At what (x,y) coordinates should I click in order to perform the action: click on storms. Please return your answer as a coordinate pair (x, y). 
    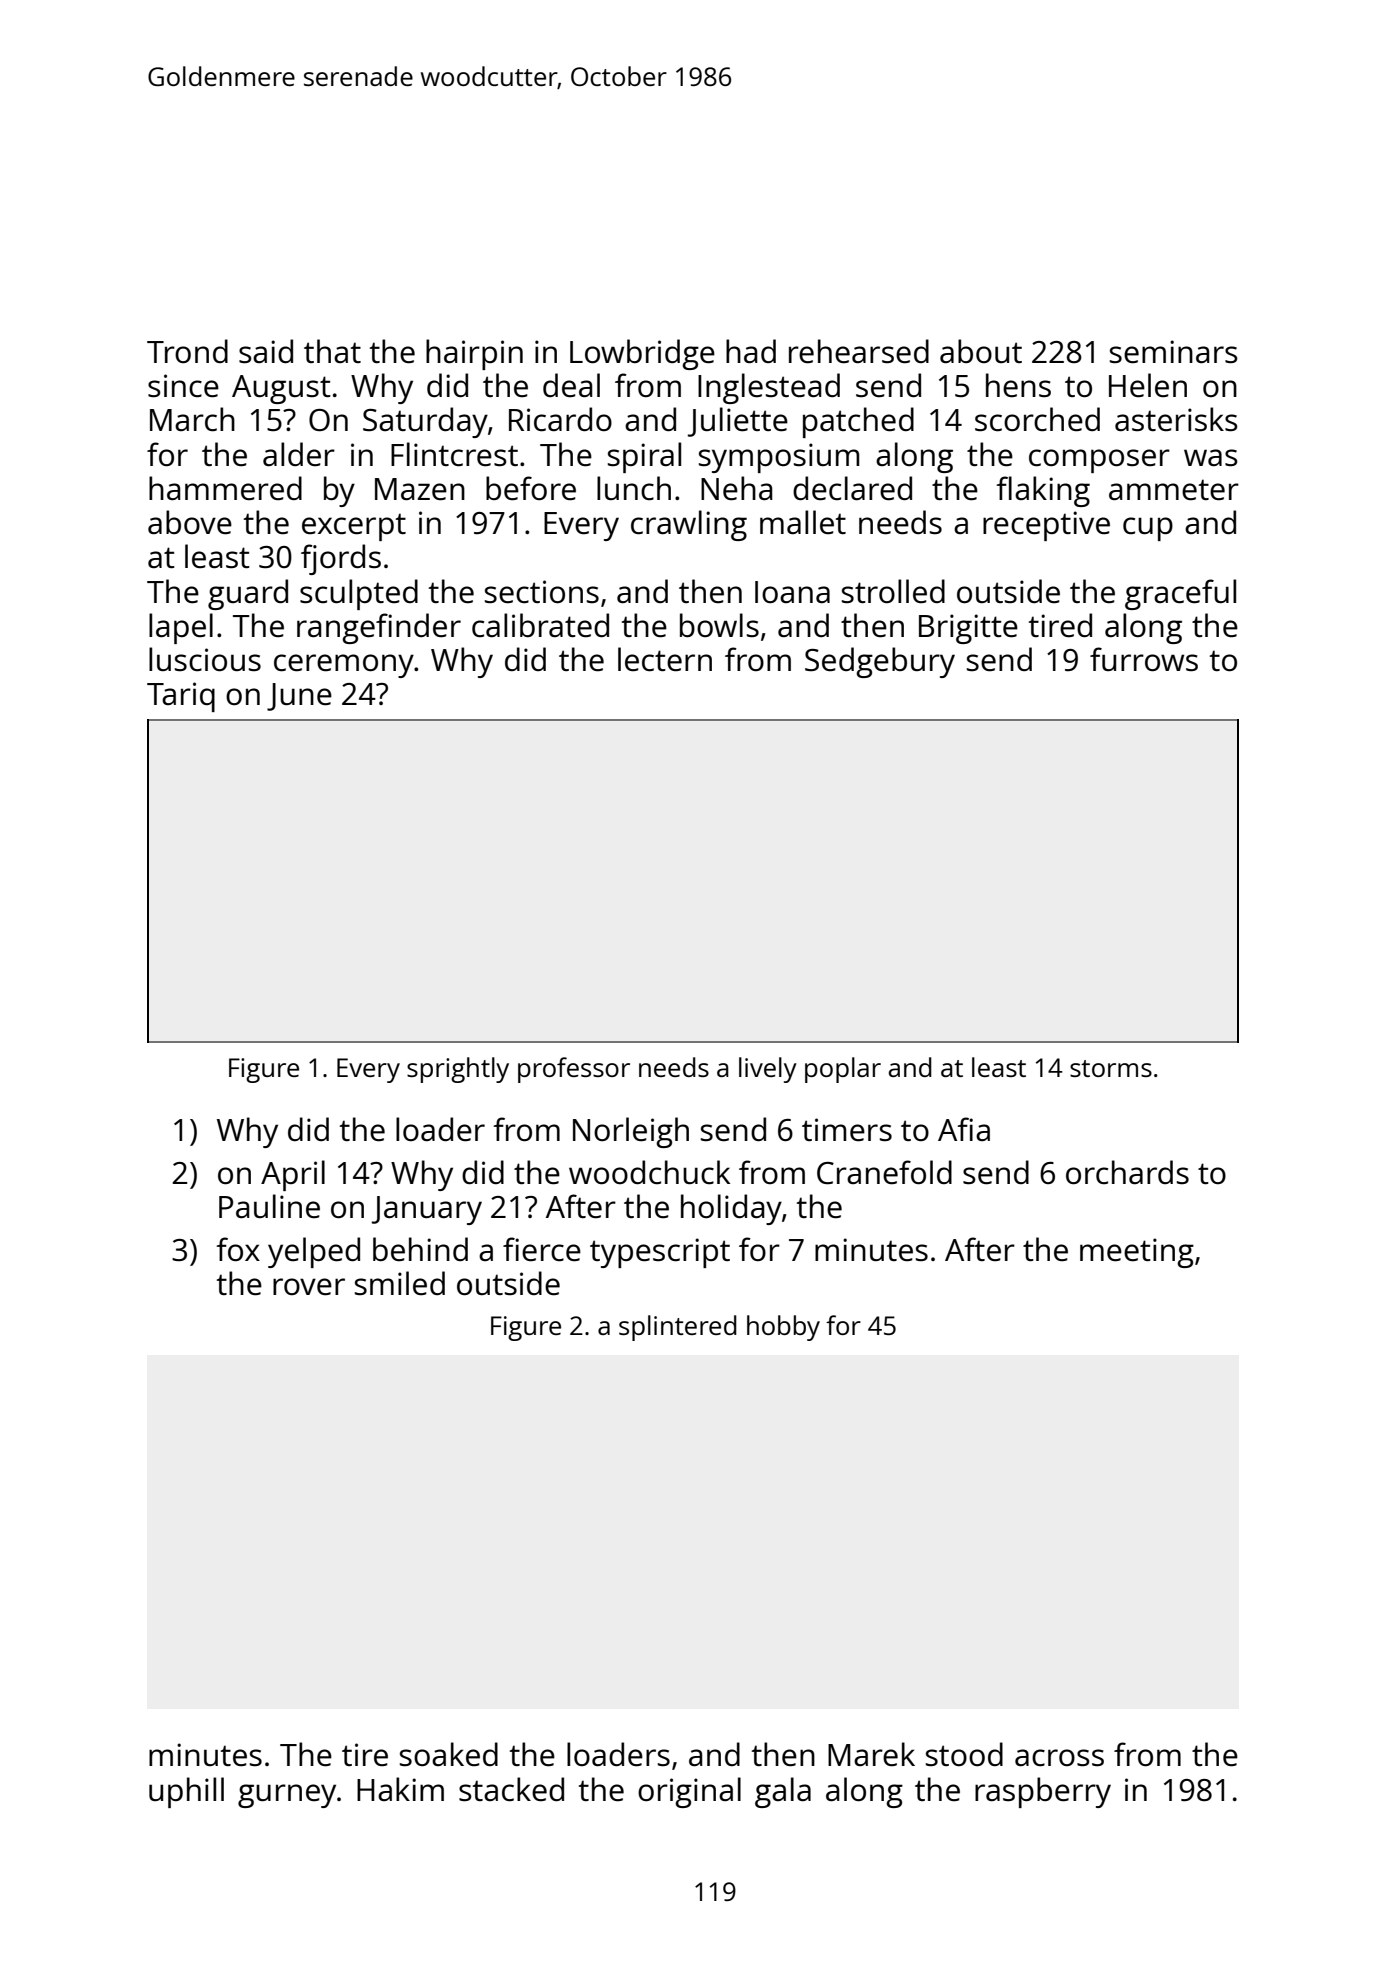
    Looking at the image, I should click on (1111, 1068).
